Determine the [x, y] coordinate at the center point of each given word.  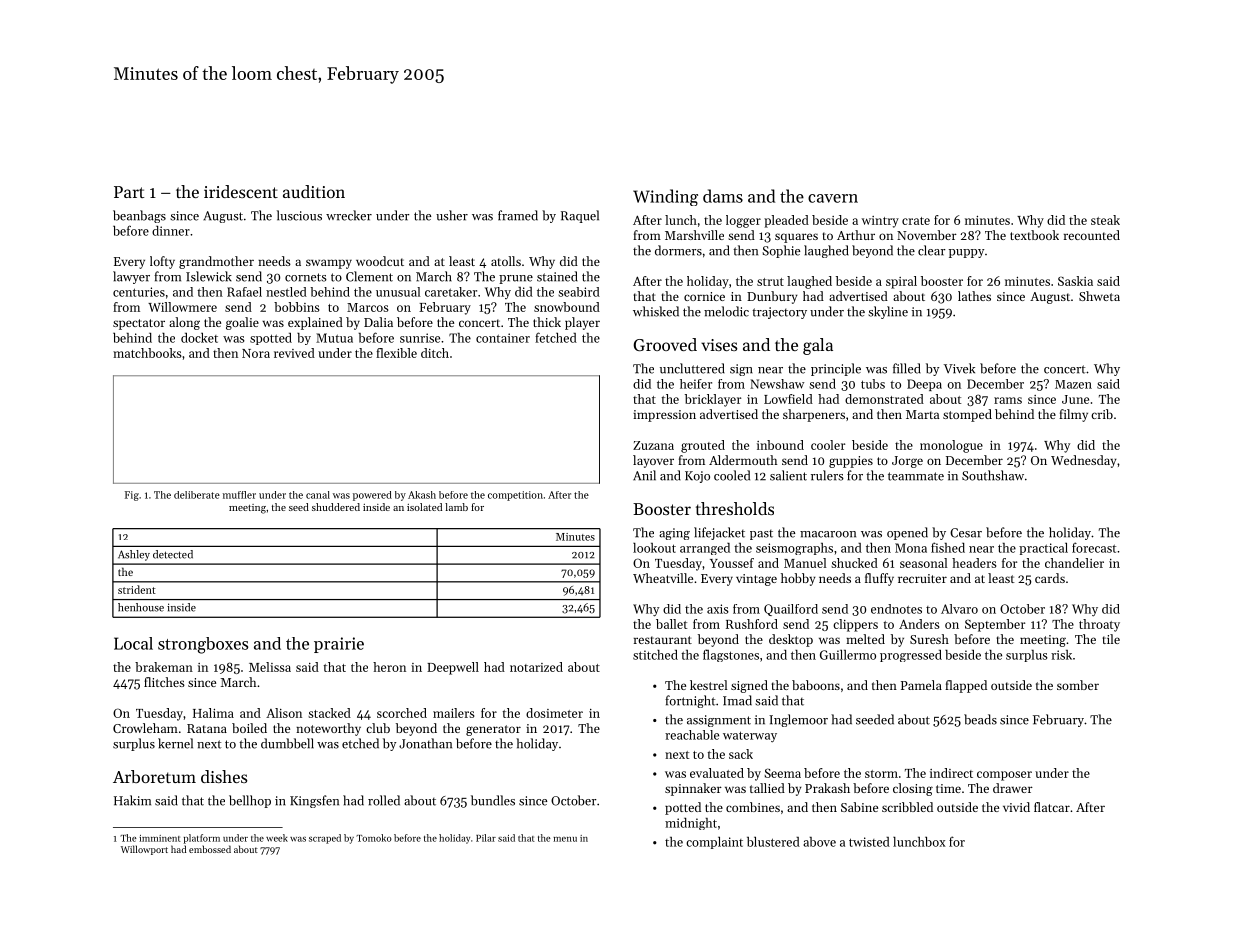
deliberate [197, 495]
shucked [854, 563]
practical [1043, 548]
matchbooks [147, 353]
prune [516, 279]
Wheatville [663, 578]
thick [547, 322]
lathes [974, 296]
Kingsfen [314, 801]
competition [515, 496]
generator [493, 730]
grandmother [216, 262]
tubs [873, 384]
